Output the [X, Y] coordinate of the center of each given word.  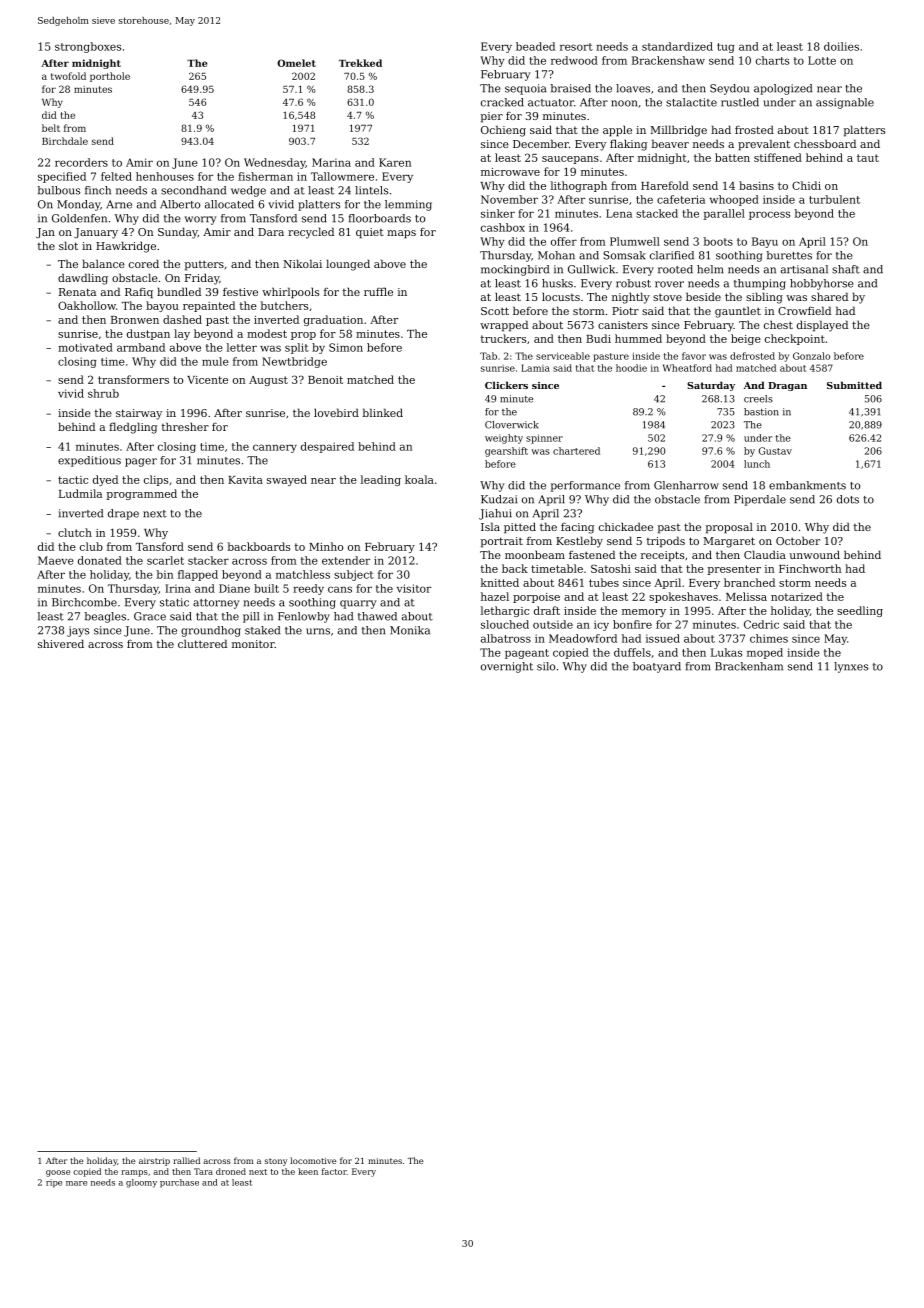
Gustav [775, 451]
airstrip [154, 1162]
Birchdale [65, 141]
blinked [383, 412]
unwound [814, 554]
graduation [333, 320]
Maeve [56, 560]
